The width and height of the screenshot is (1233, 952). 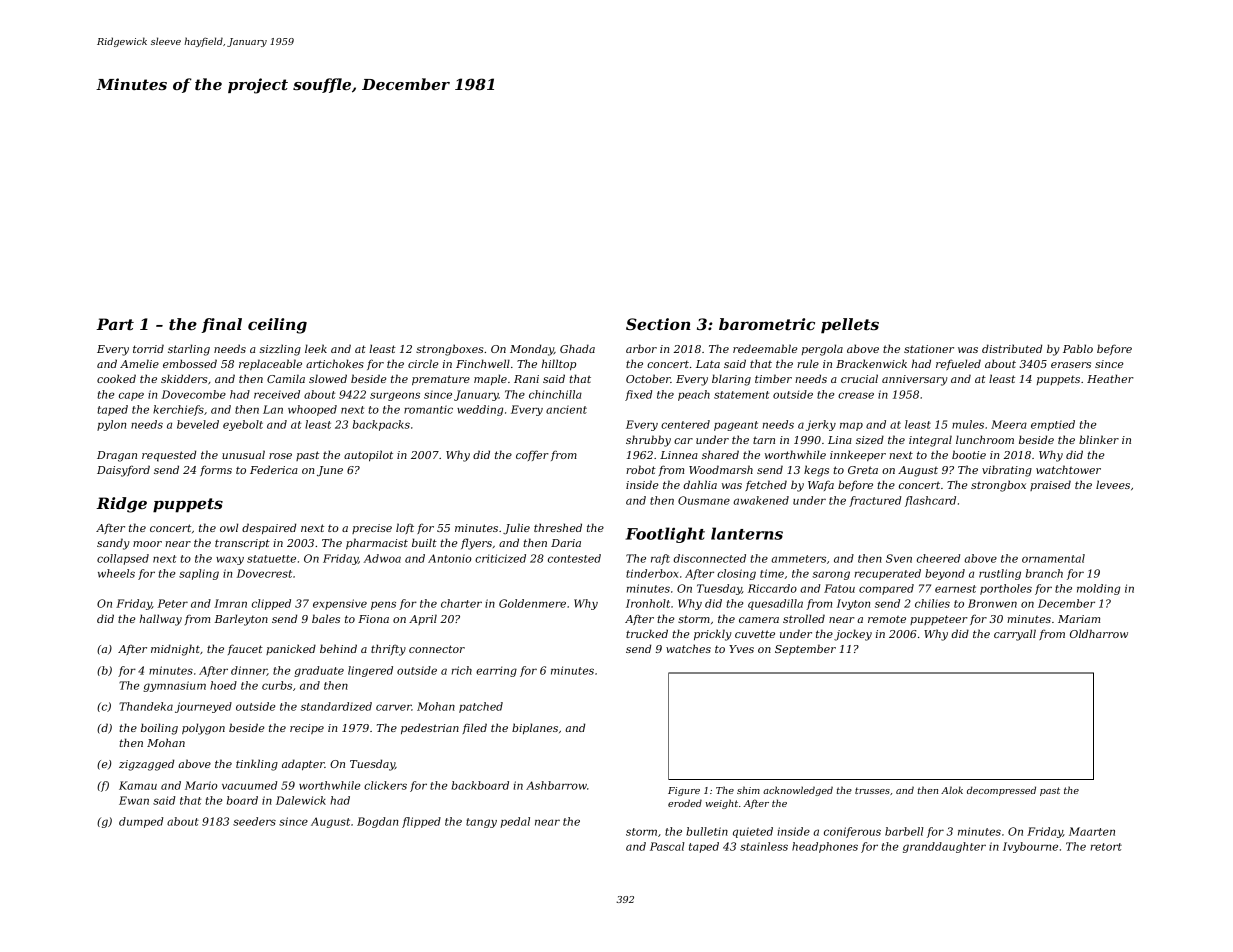 What do you see at coordinates (853, 604) in the screenshot?
I see `Ivyton` at bounding box center [853, 604].
